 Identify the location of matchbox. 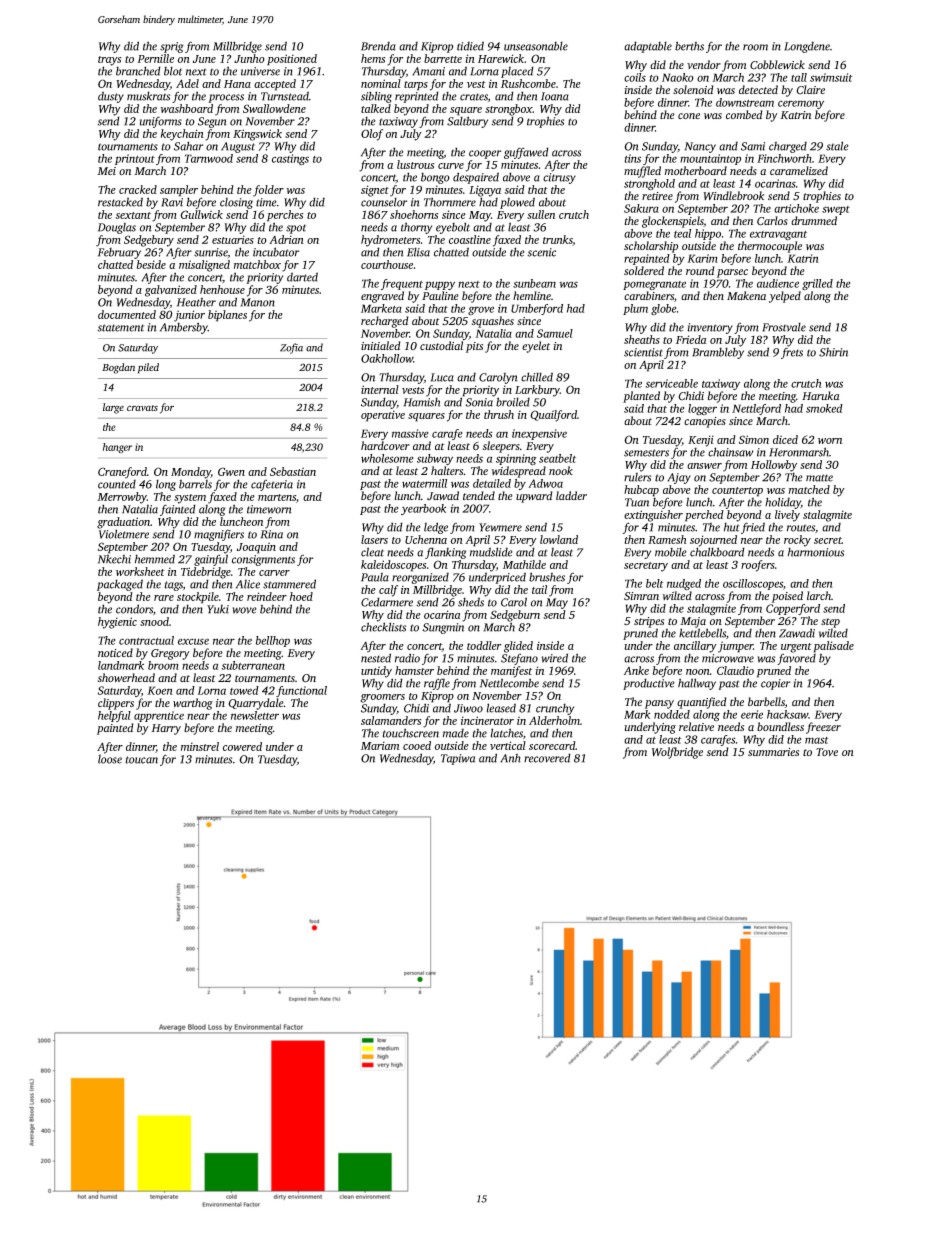
(257, 264).
